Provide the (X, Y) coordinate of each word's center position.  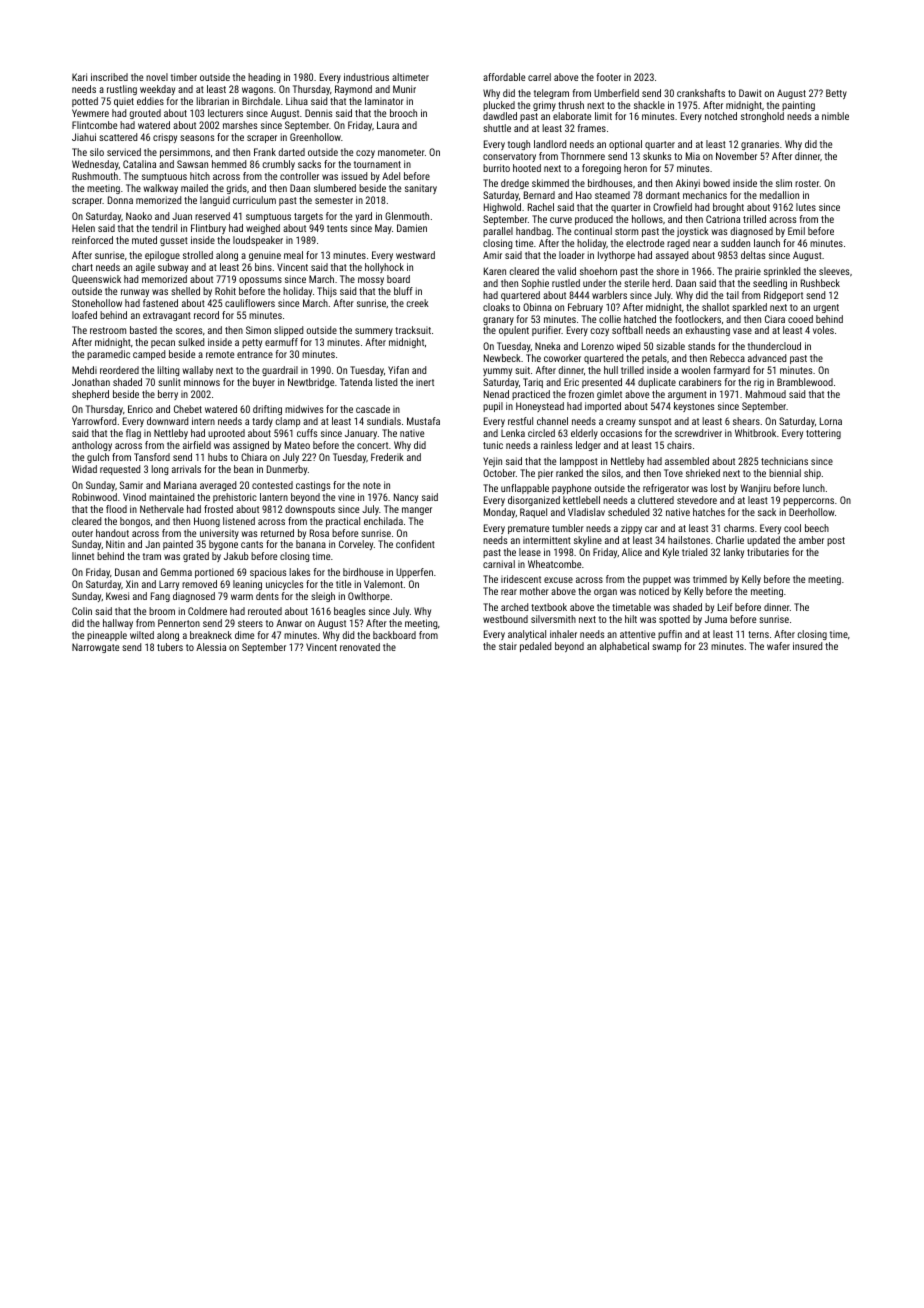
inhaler (563, 634)
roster (807, 183)
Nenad (496, 394)
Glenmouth (407, 216)
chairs (679, 445)
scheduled (628, 512)
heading (264, 78)
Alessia (211, 647)
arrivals (186, 469)
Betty (836, 94)
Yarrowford (94, 421)
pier (545, 474)
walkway (161, 189)
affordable (504, 77)
